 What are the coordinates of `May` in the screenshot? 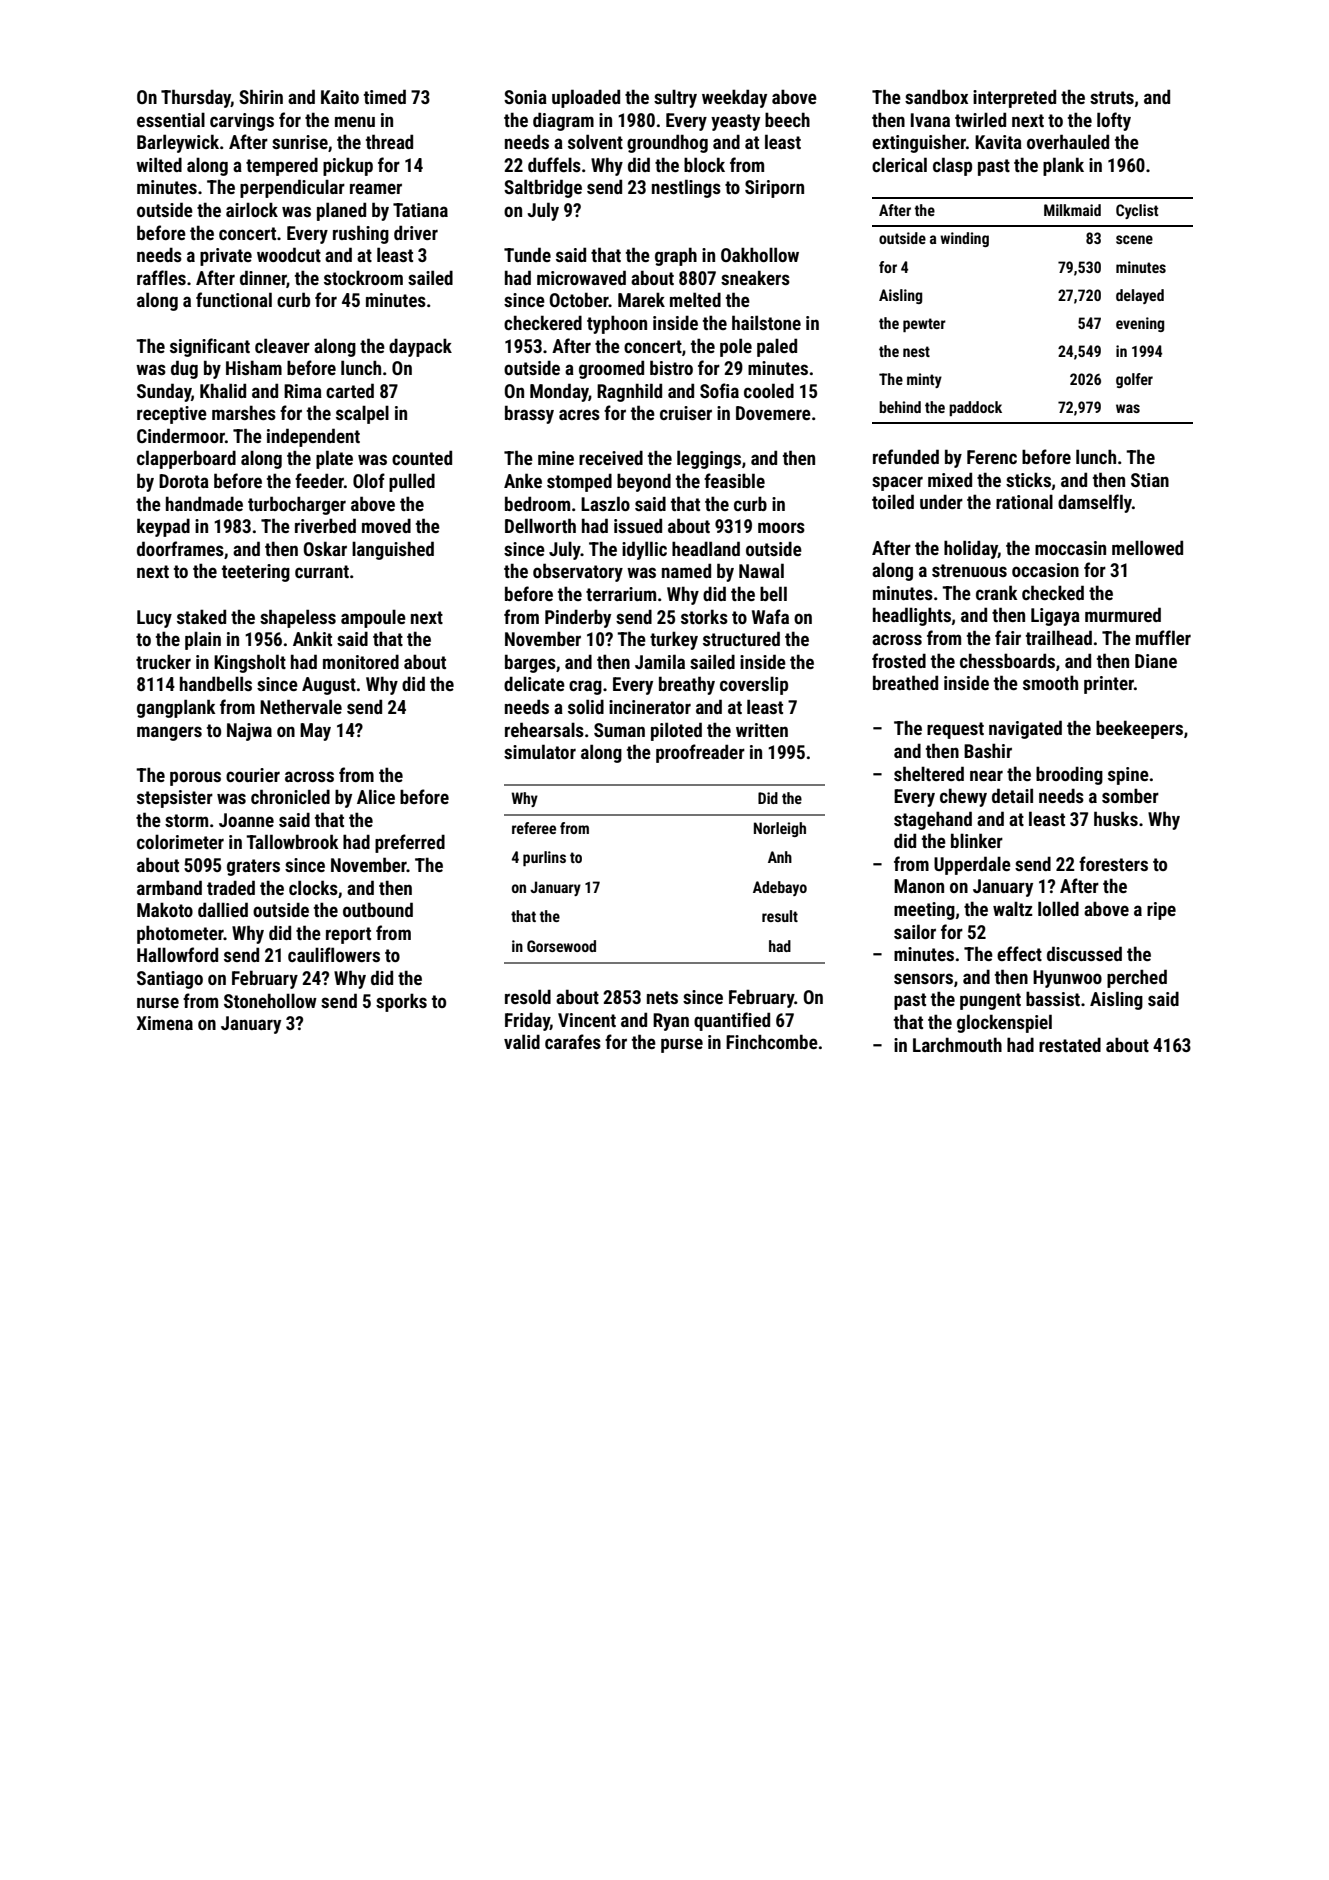 It's located at (315, 732).
